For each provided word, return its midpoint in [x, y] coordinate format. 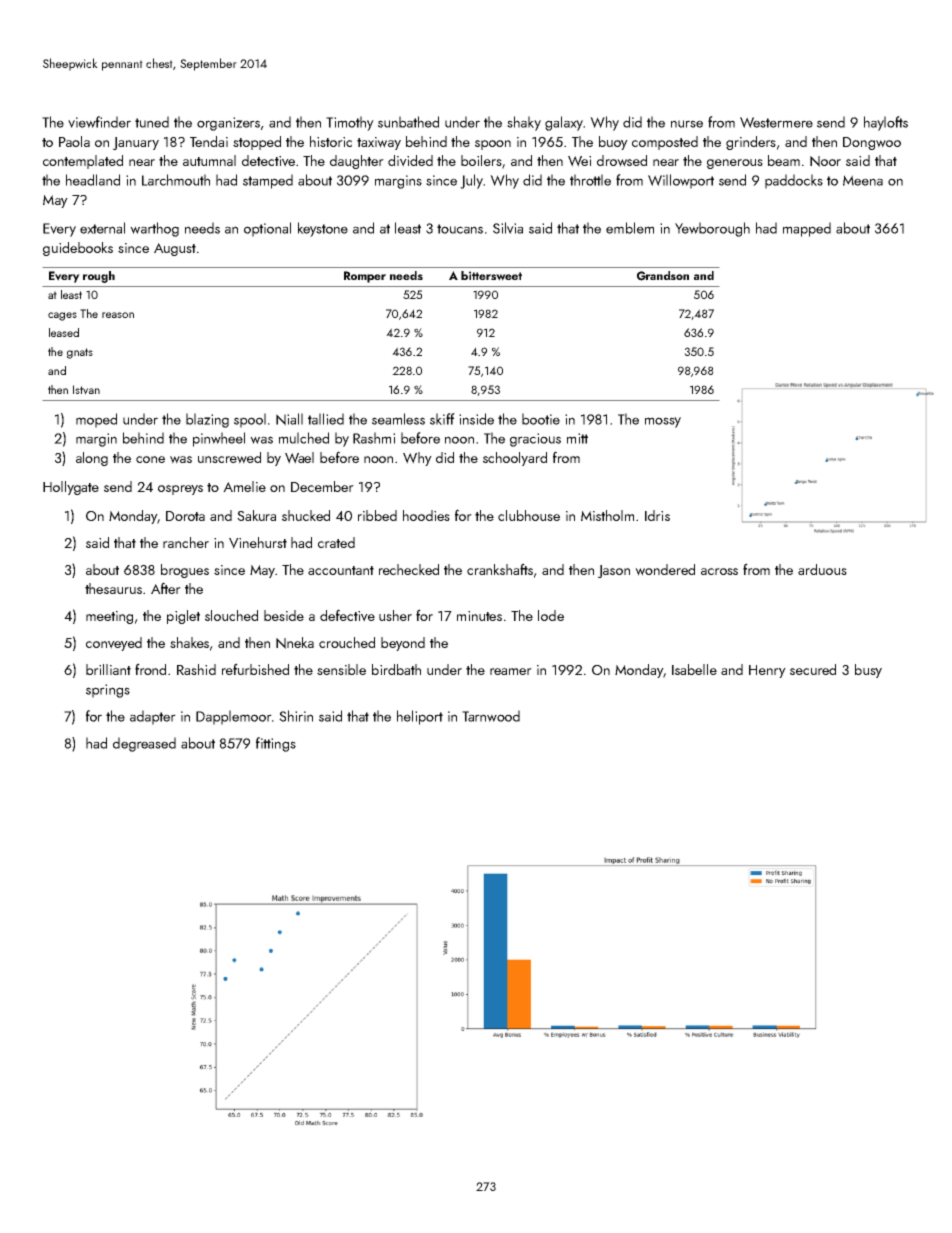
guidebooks [78, 249]
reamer [511, 671]
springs [108, 691]
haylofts [886, 123]
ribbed [377, 515]
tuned [152, 122]
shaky [524, 123]
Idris [657, 515]
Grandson [663, 276]
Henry [767, 671]
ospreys [180, 490]
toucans [460, 229]
